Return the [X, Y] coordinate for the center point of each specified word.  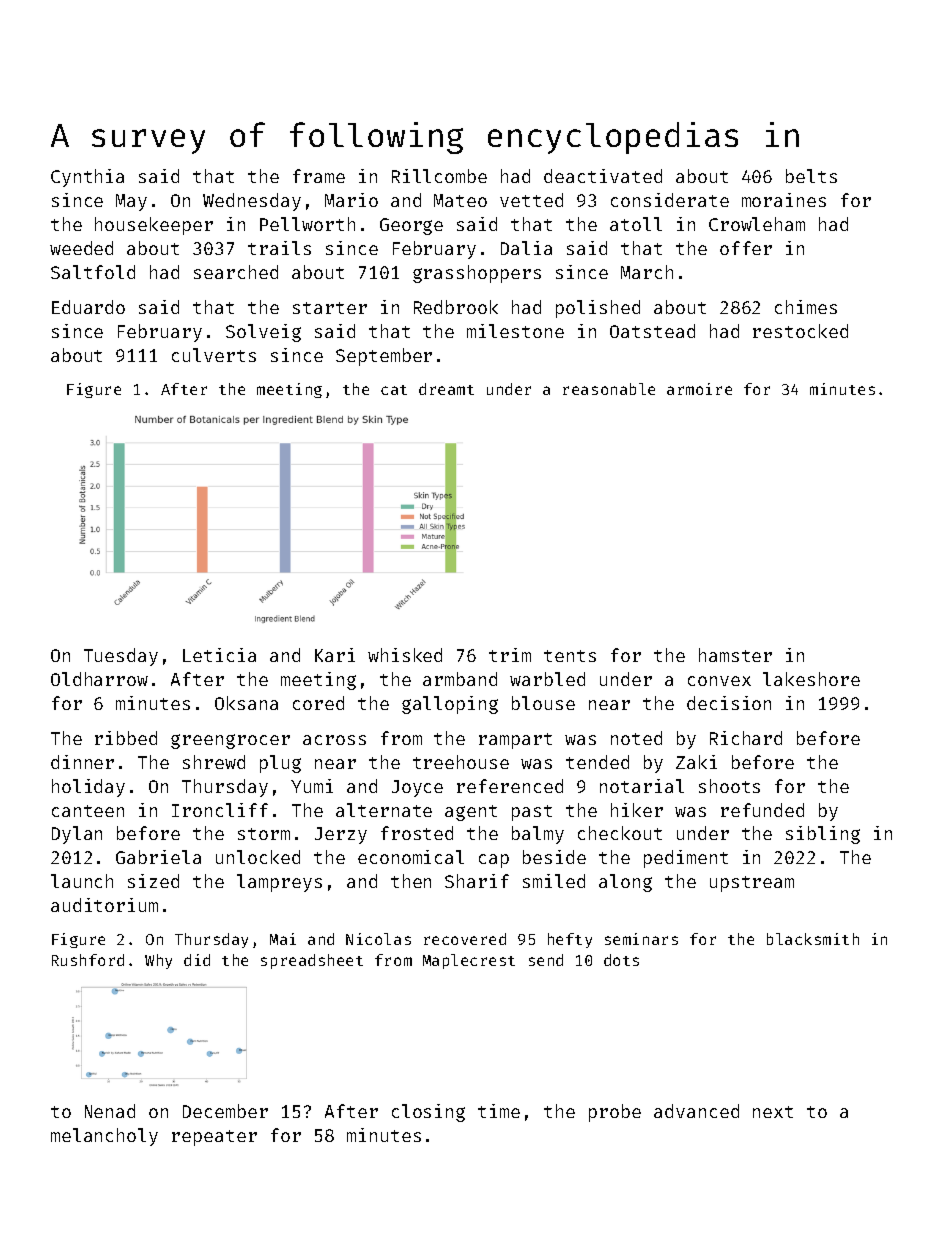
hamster [735, 655]
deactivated [603, 176]
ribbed [126, 738]
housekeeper [154, 226]
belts [811, 176]
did [197, 960]
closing [428, 1113]
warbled [547, 679]
